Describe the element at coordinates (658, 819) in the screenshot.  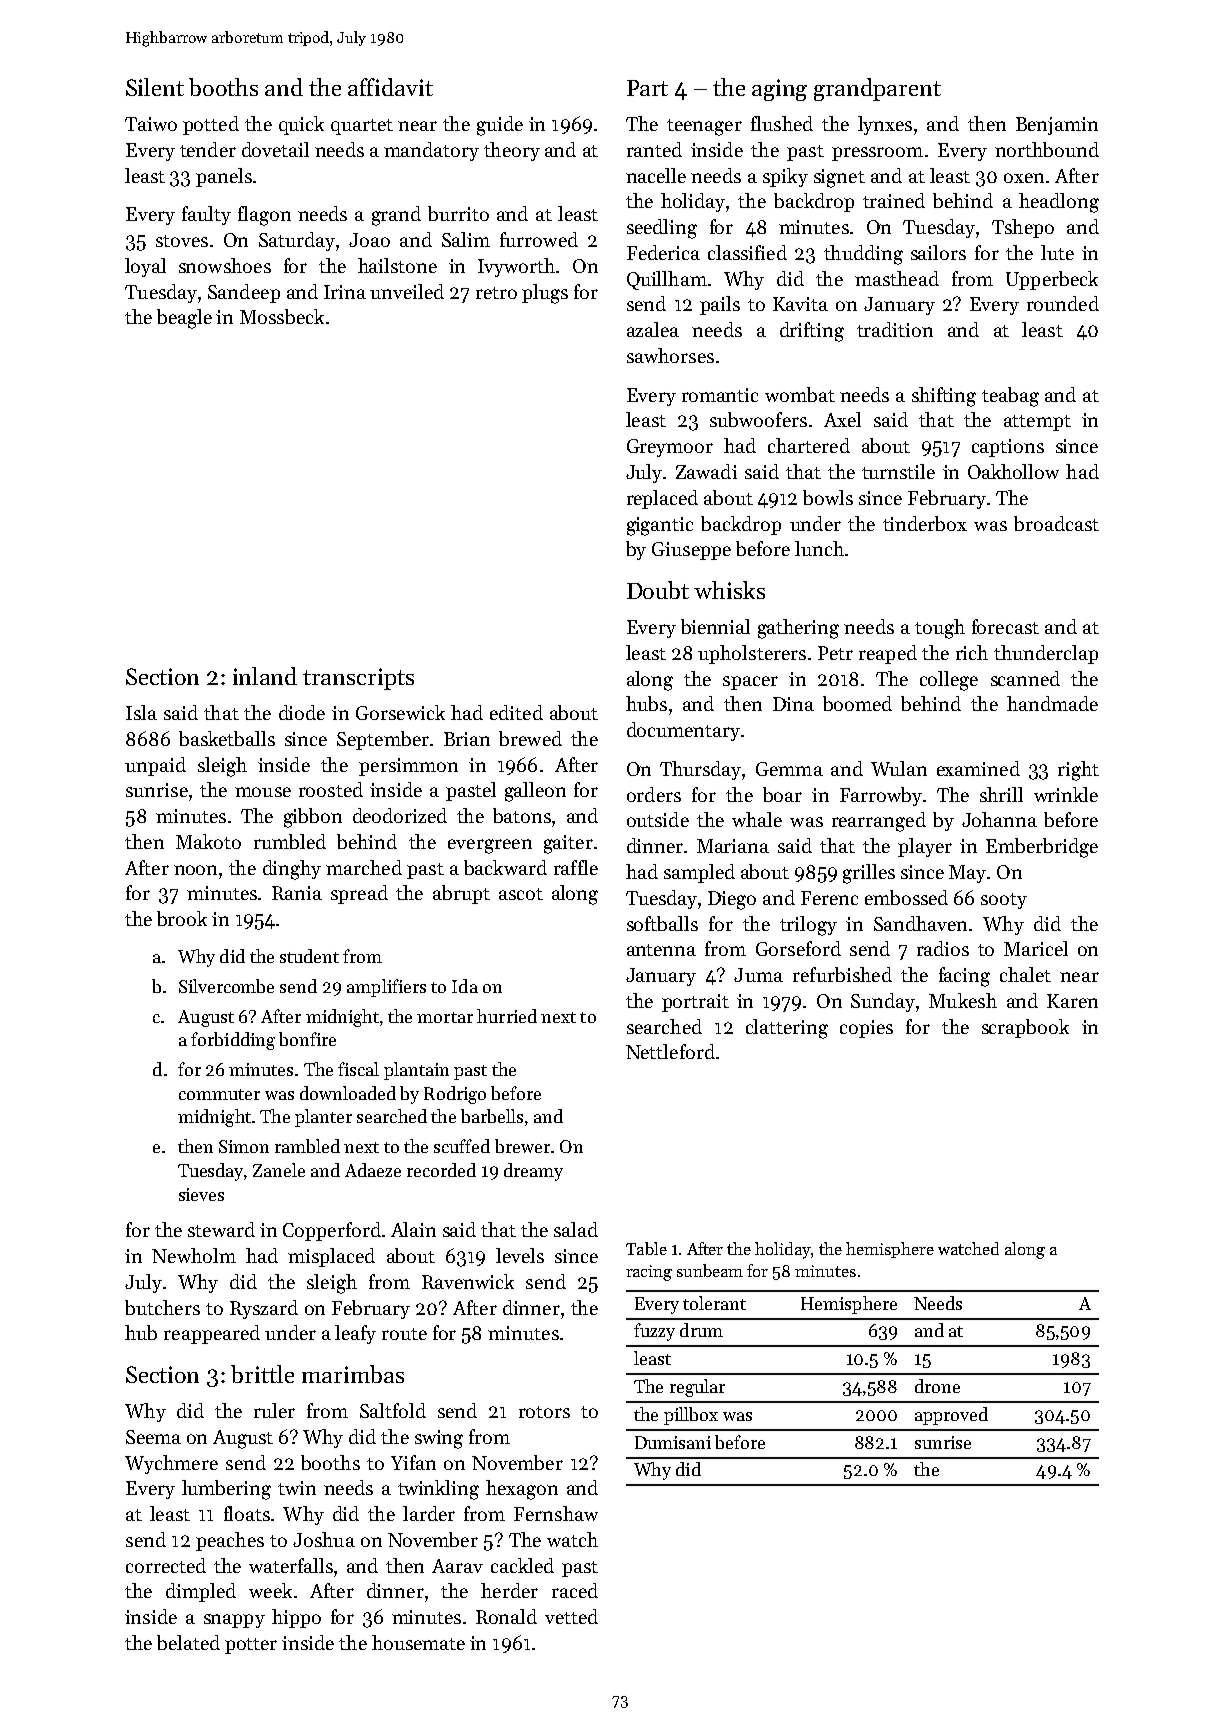
I see `outside` at that location.
